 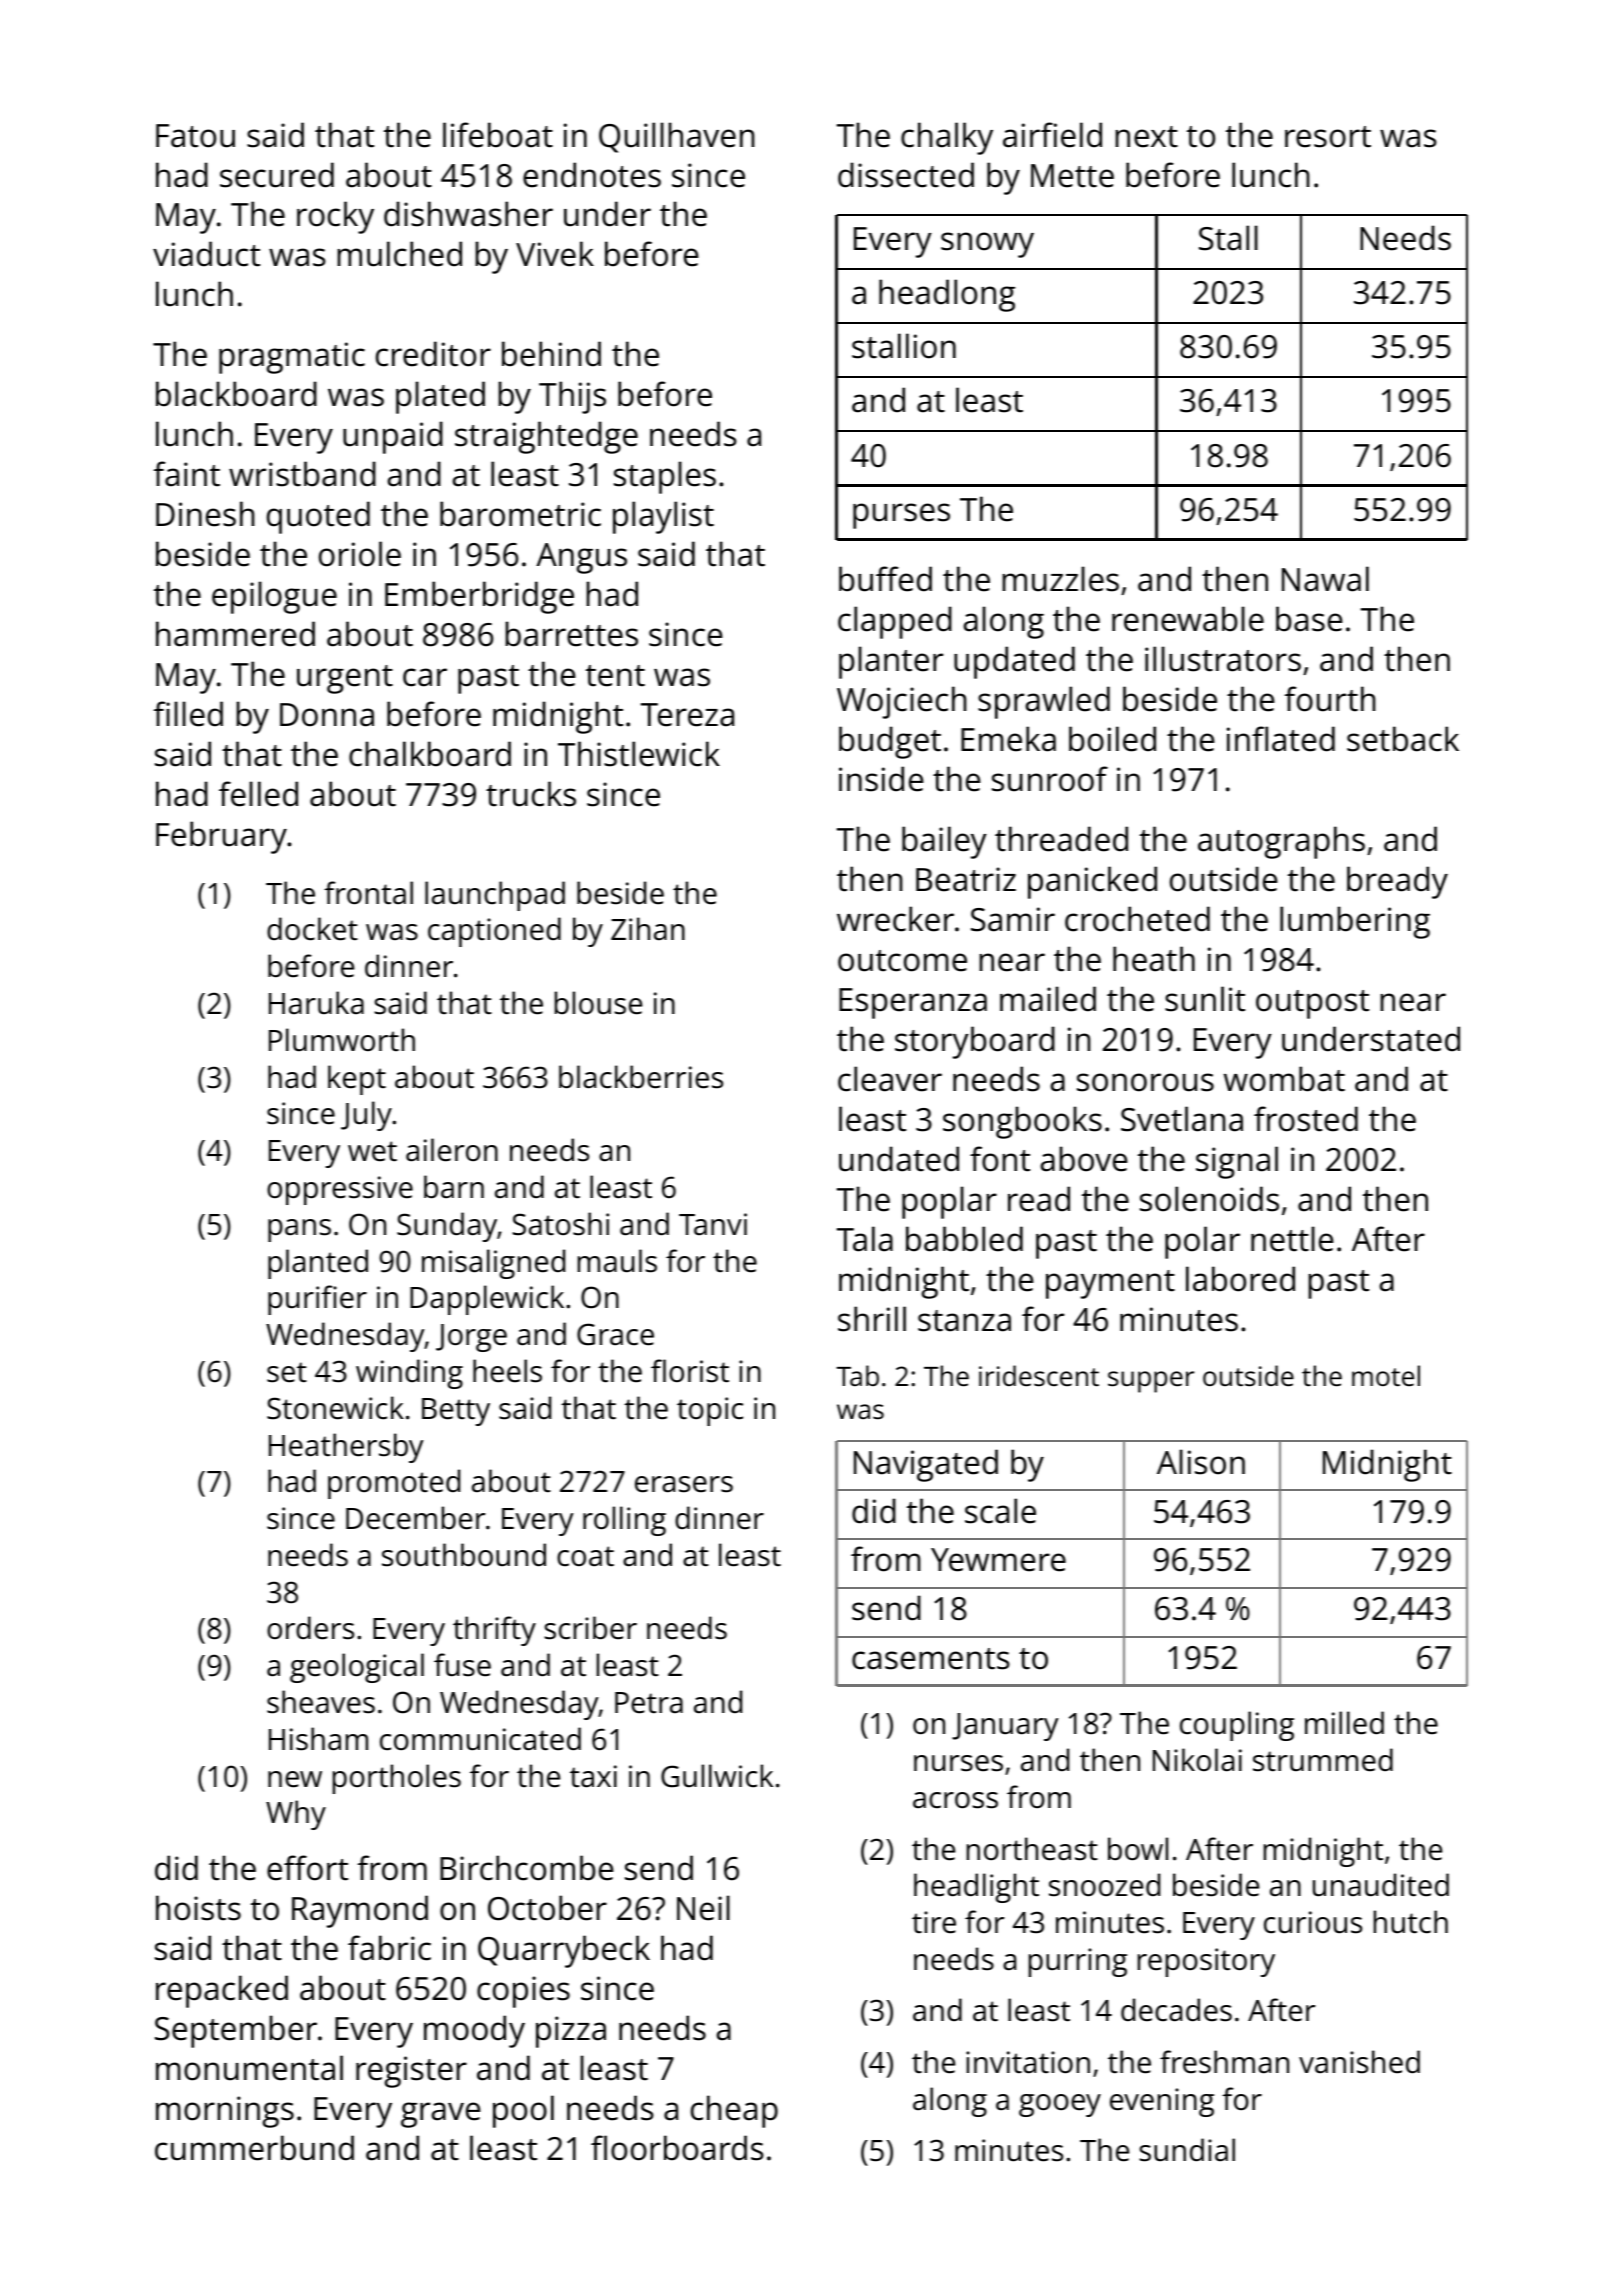 What do you see at coordinates (1328, 137) in the page?
I see `resort` at bounding box center [1328, 137].
